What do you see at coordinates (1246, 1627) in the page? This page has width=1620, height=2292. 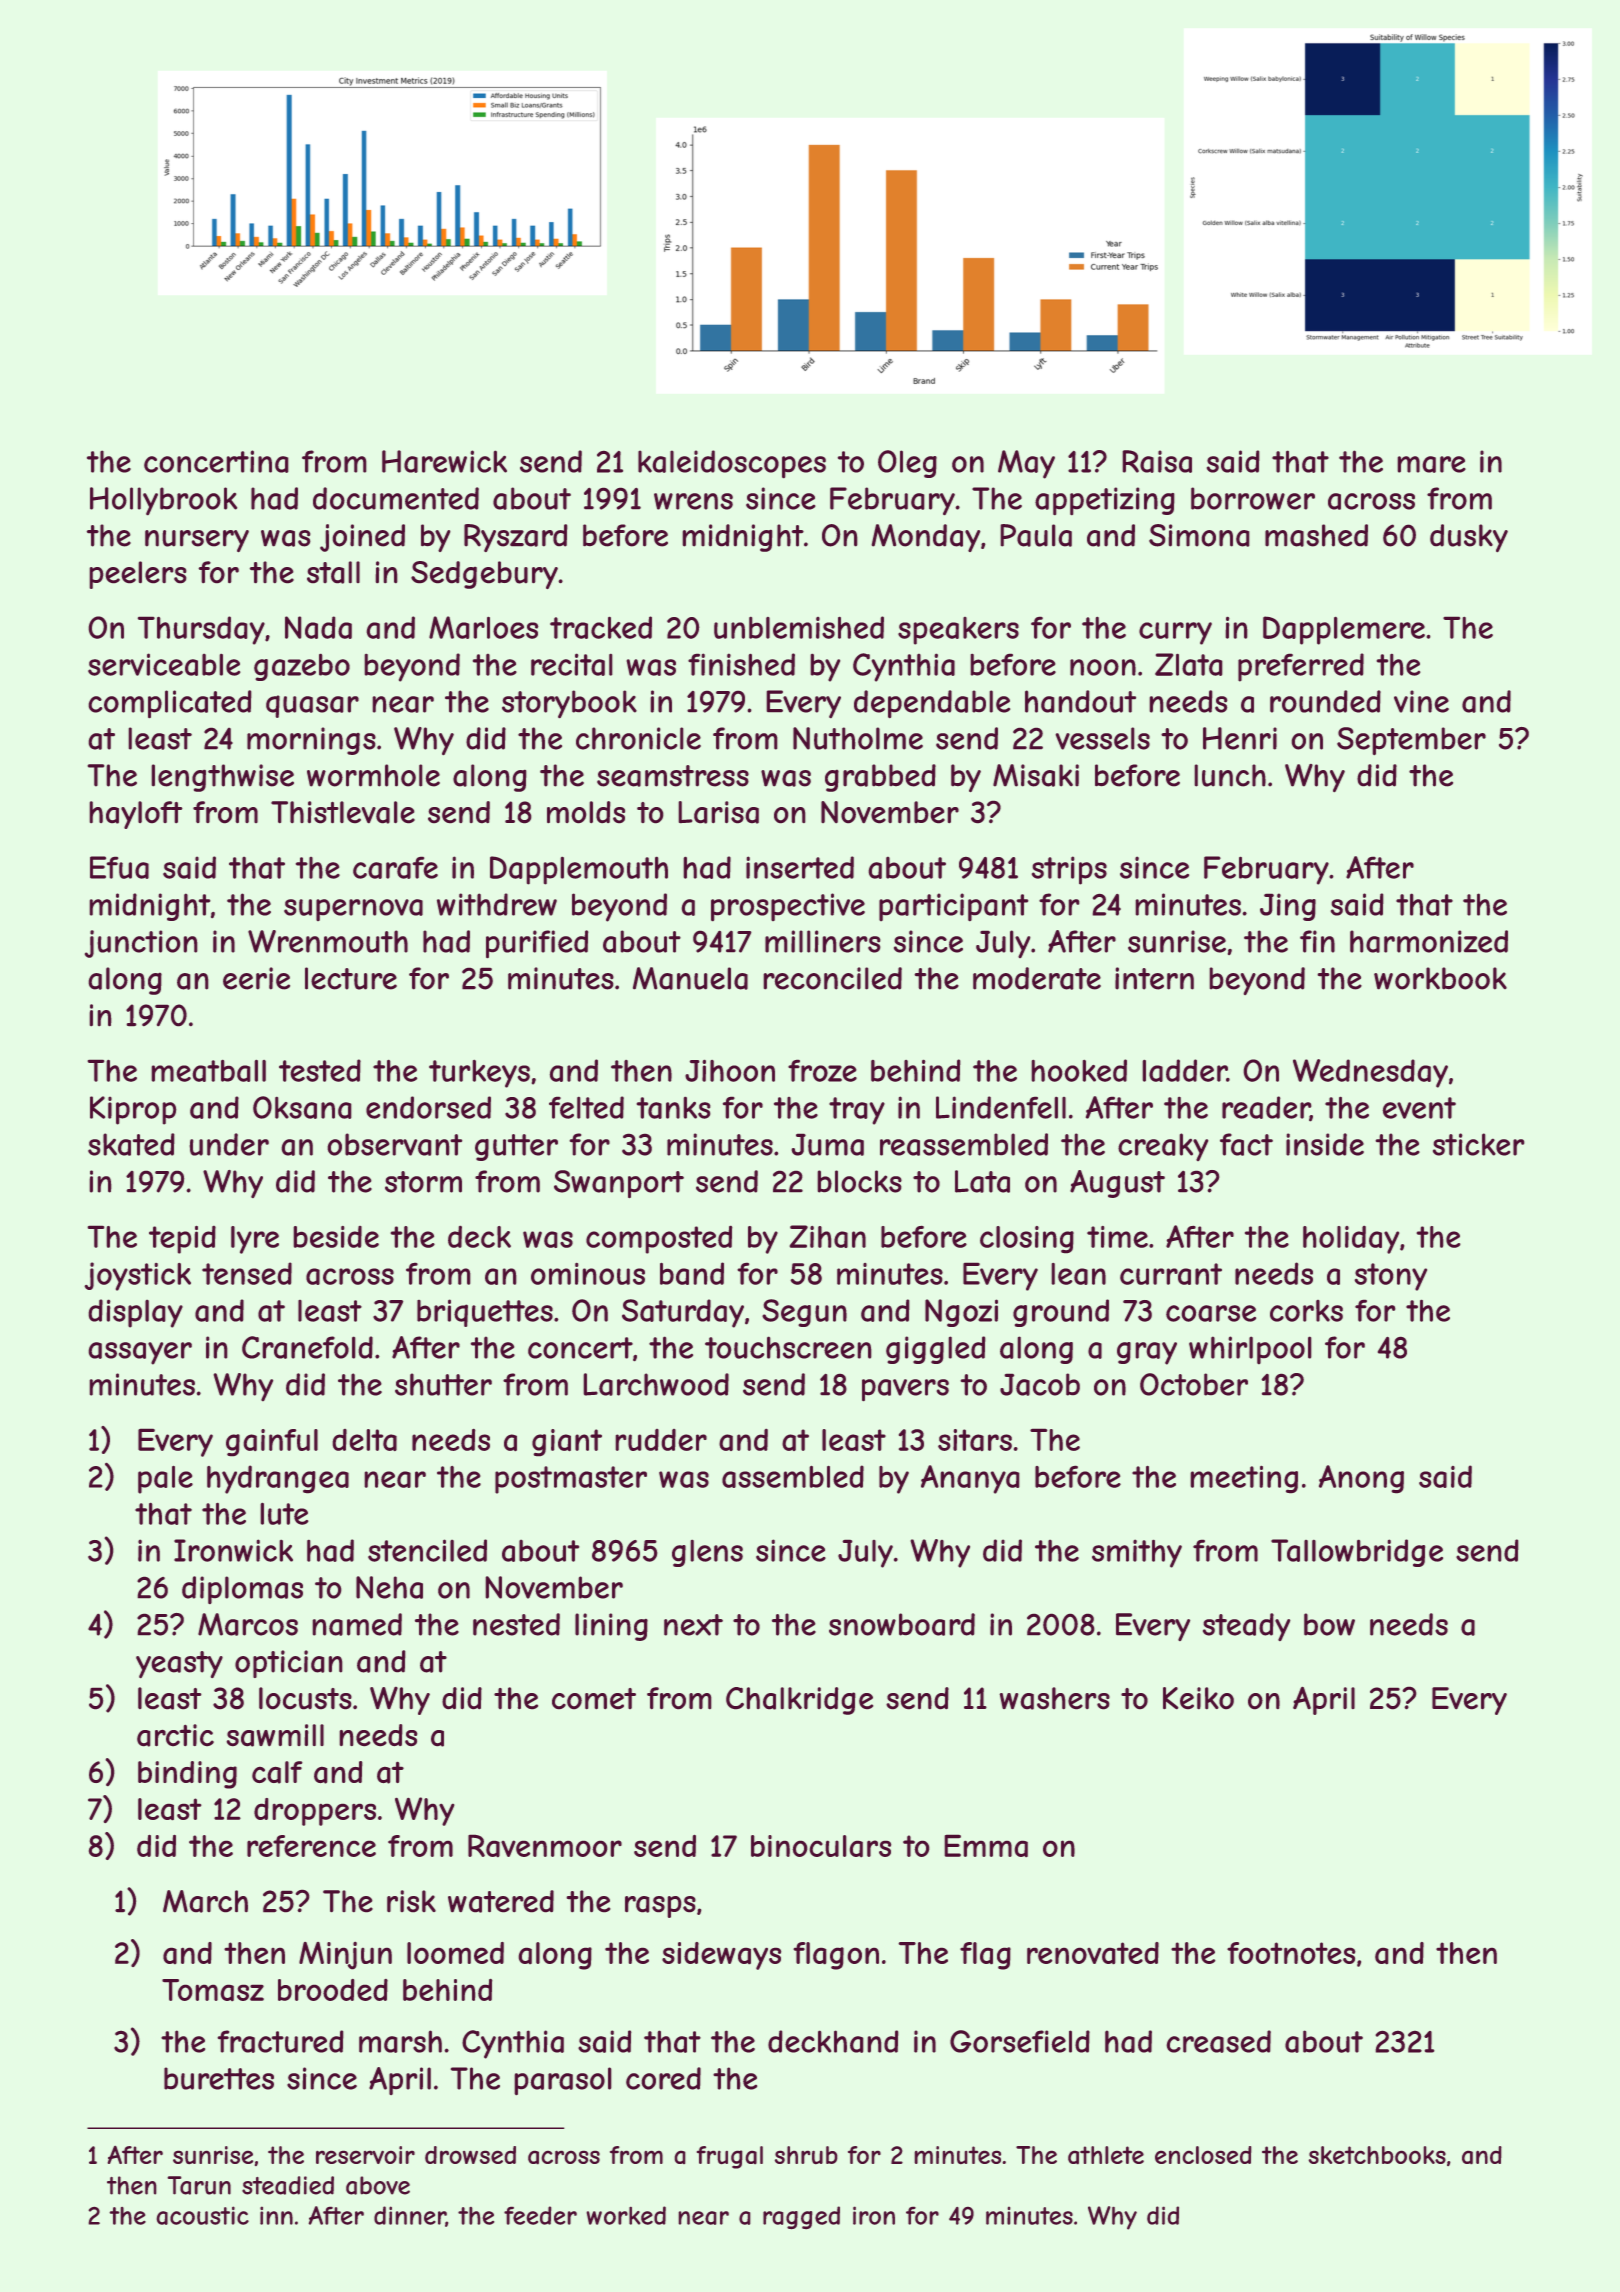 I see `steady` at bounding box center [1246, 1627].
